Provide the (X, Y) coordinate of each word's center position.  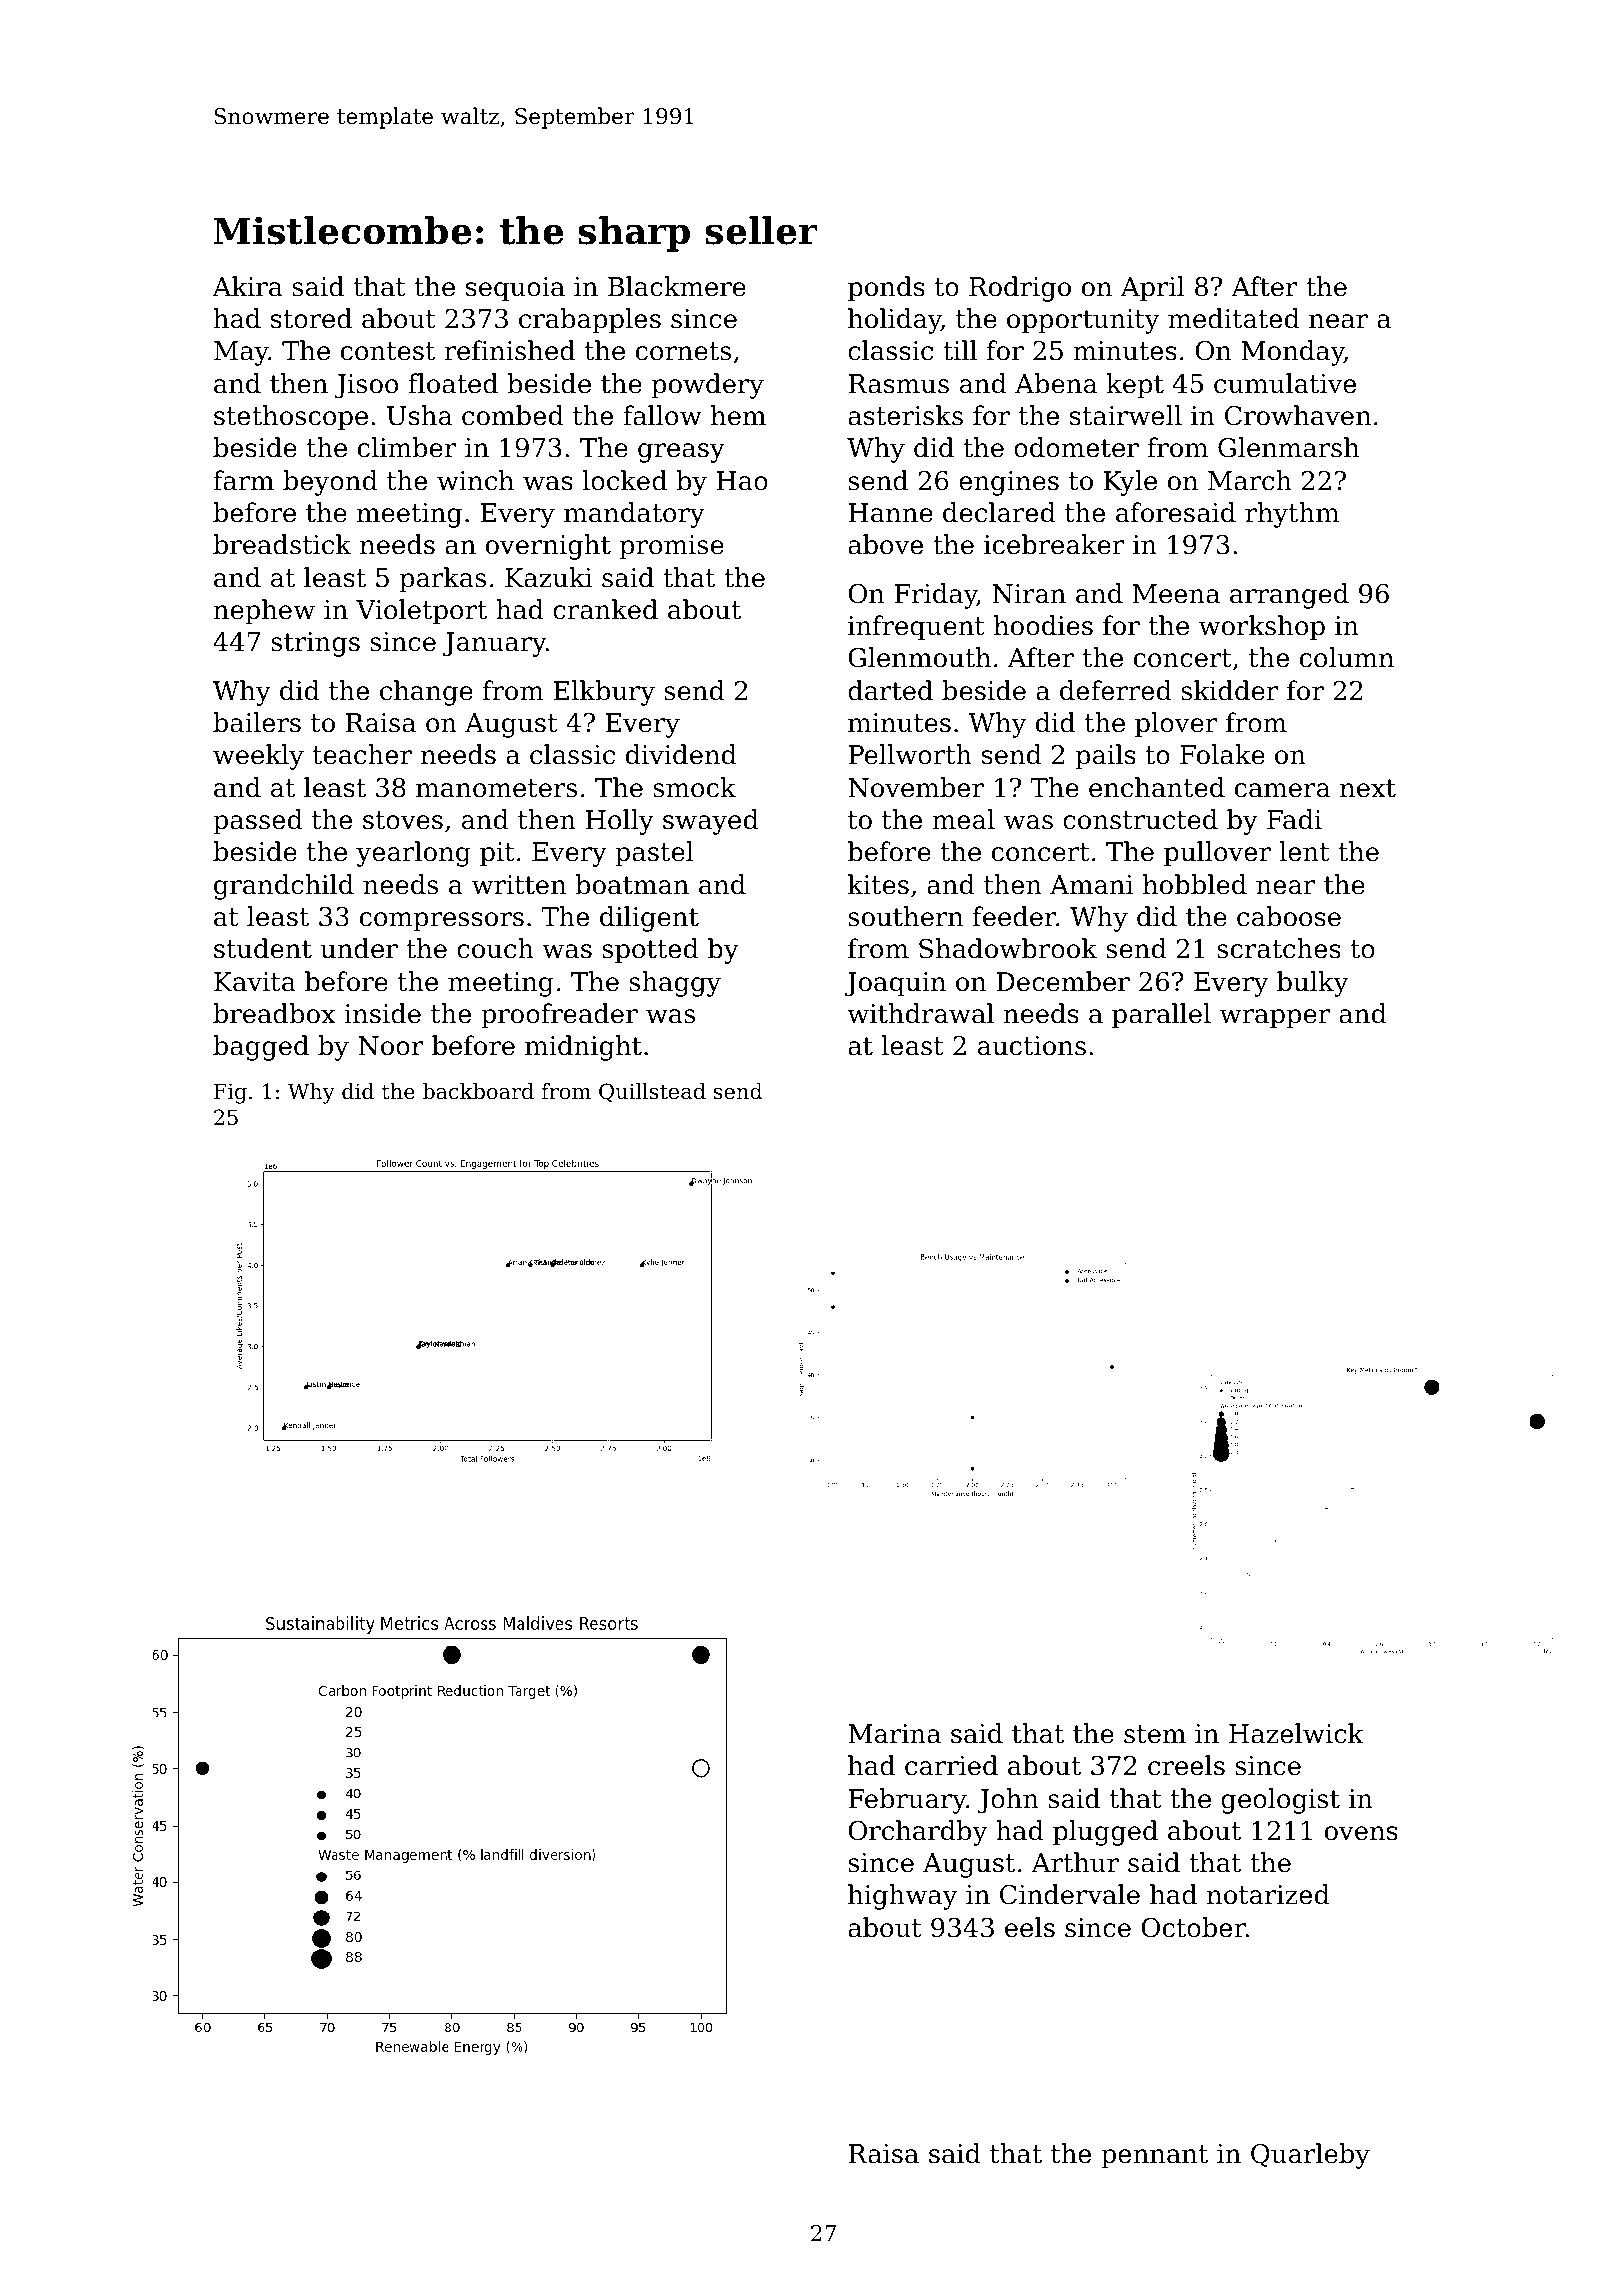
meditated (1234, 318)
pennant (1154, 2157)
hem (738, 415)
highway (903, 1897)
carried (951, 1765)
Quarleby (1310, 2156)
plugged (1105, 1833)
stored (311, 318)
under (359, 948)
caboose (1289, 916)
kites (878, 884)
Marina (894, 1734)
